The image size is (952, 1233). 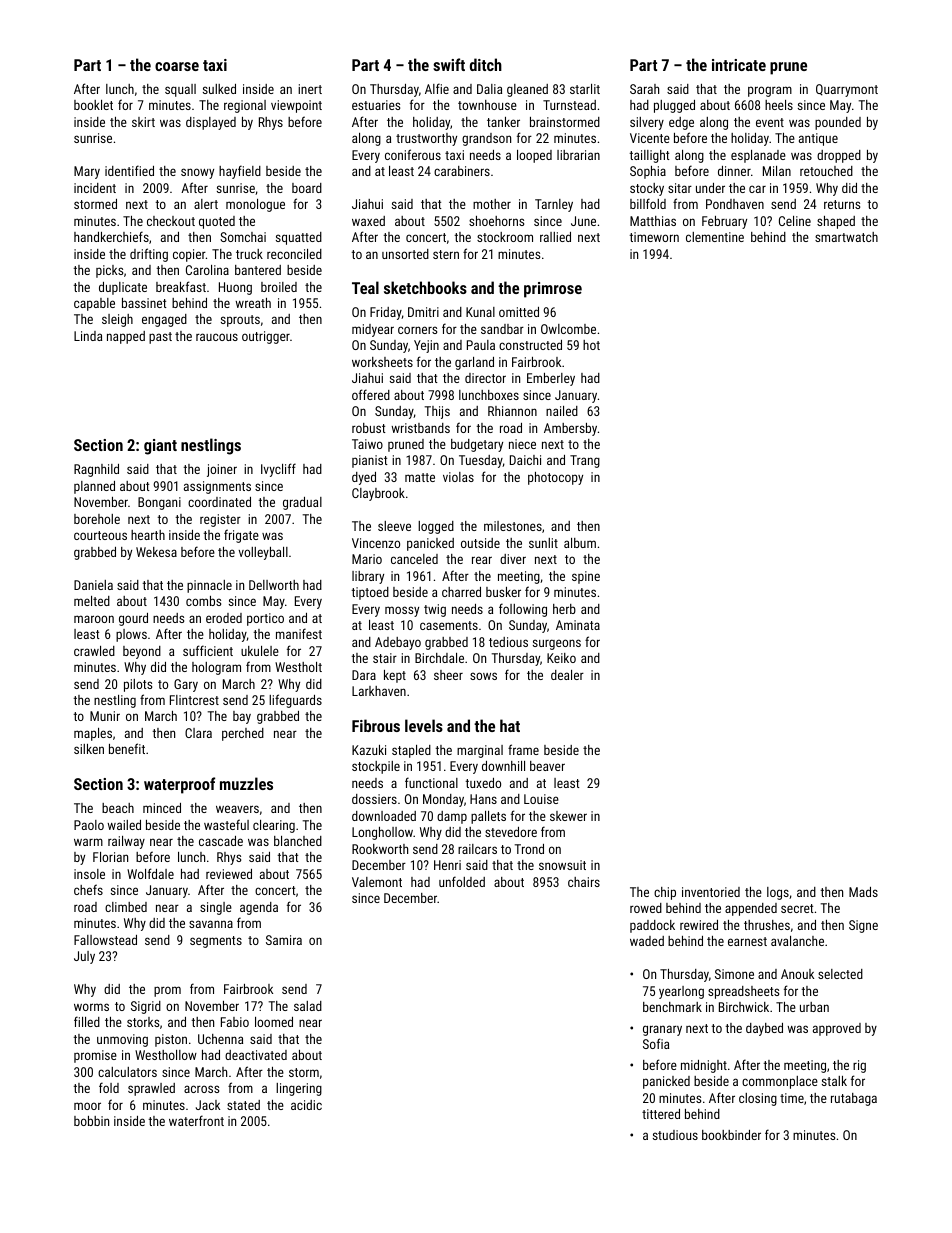 I want to click on dyed, so click(x=364, y=478).
